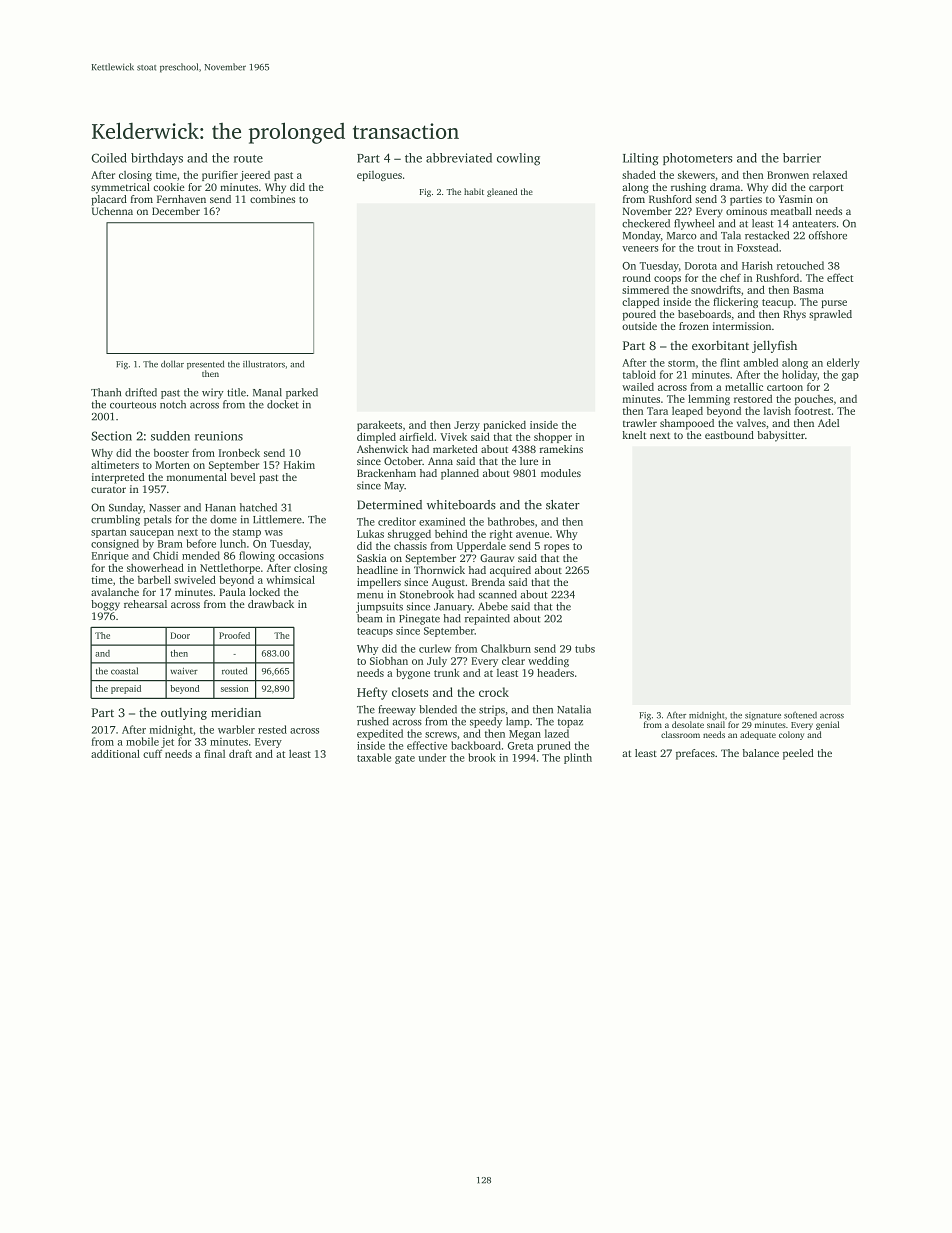  I want to click on exorbitant, so click(720, 345).
